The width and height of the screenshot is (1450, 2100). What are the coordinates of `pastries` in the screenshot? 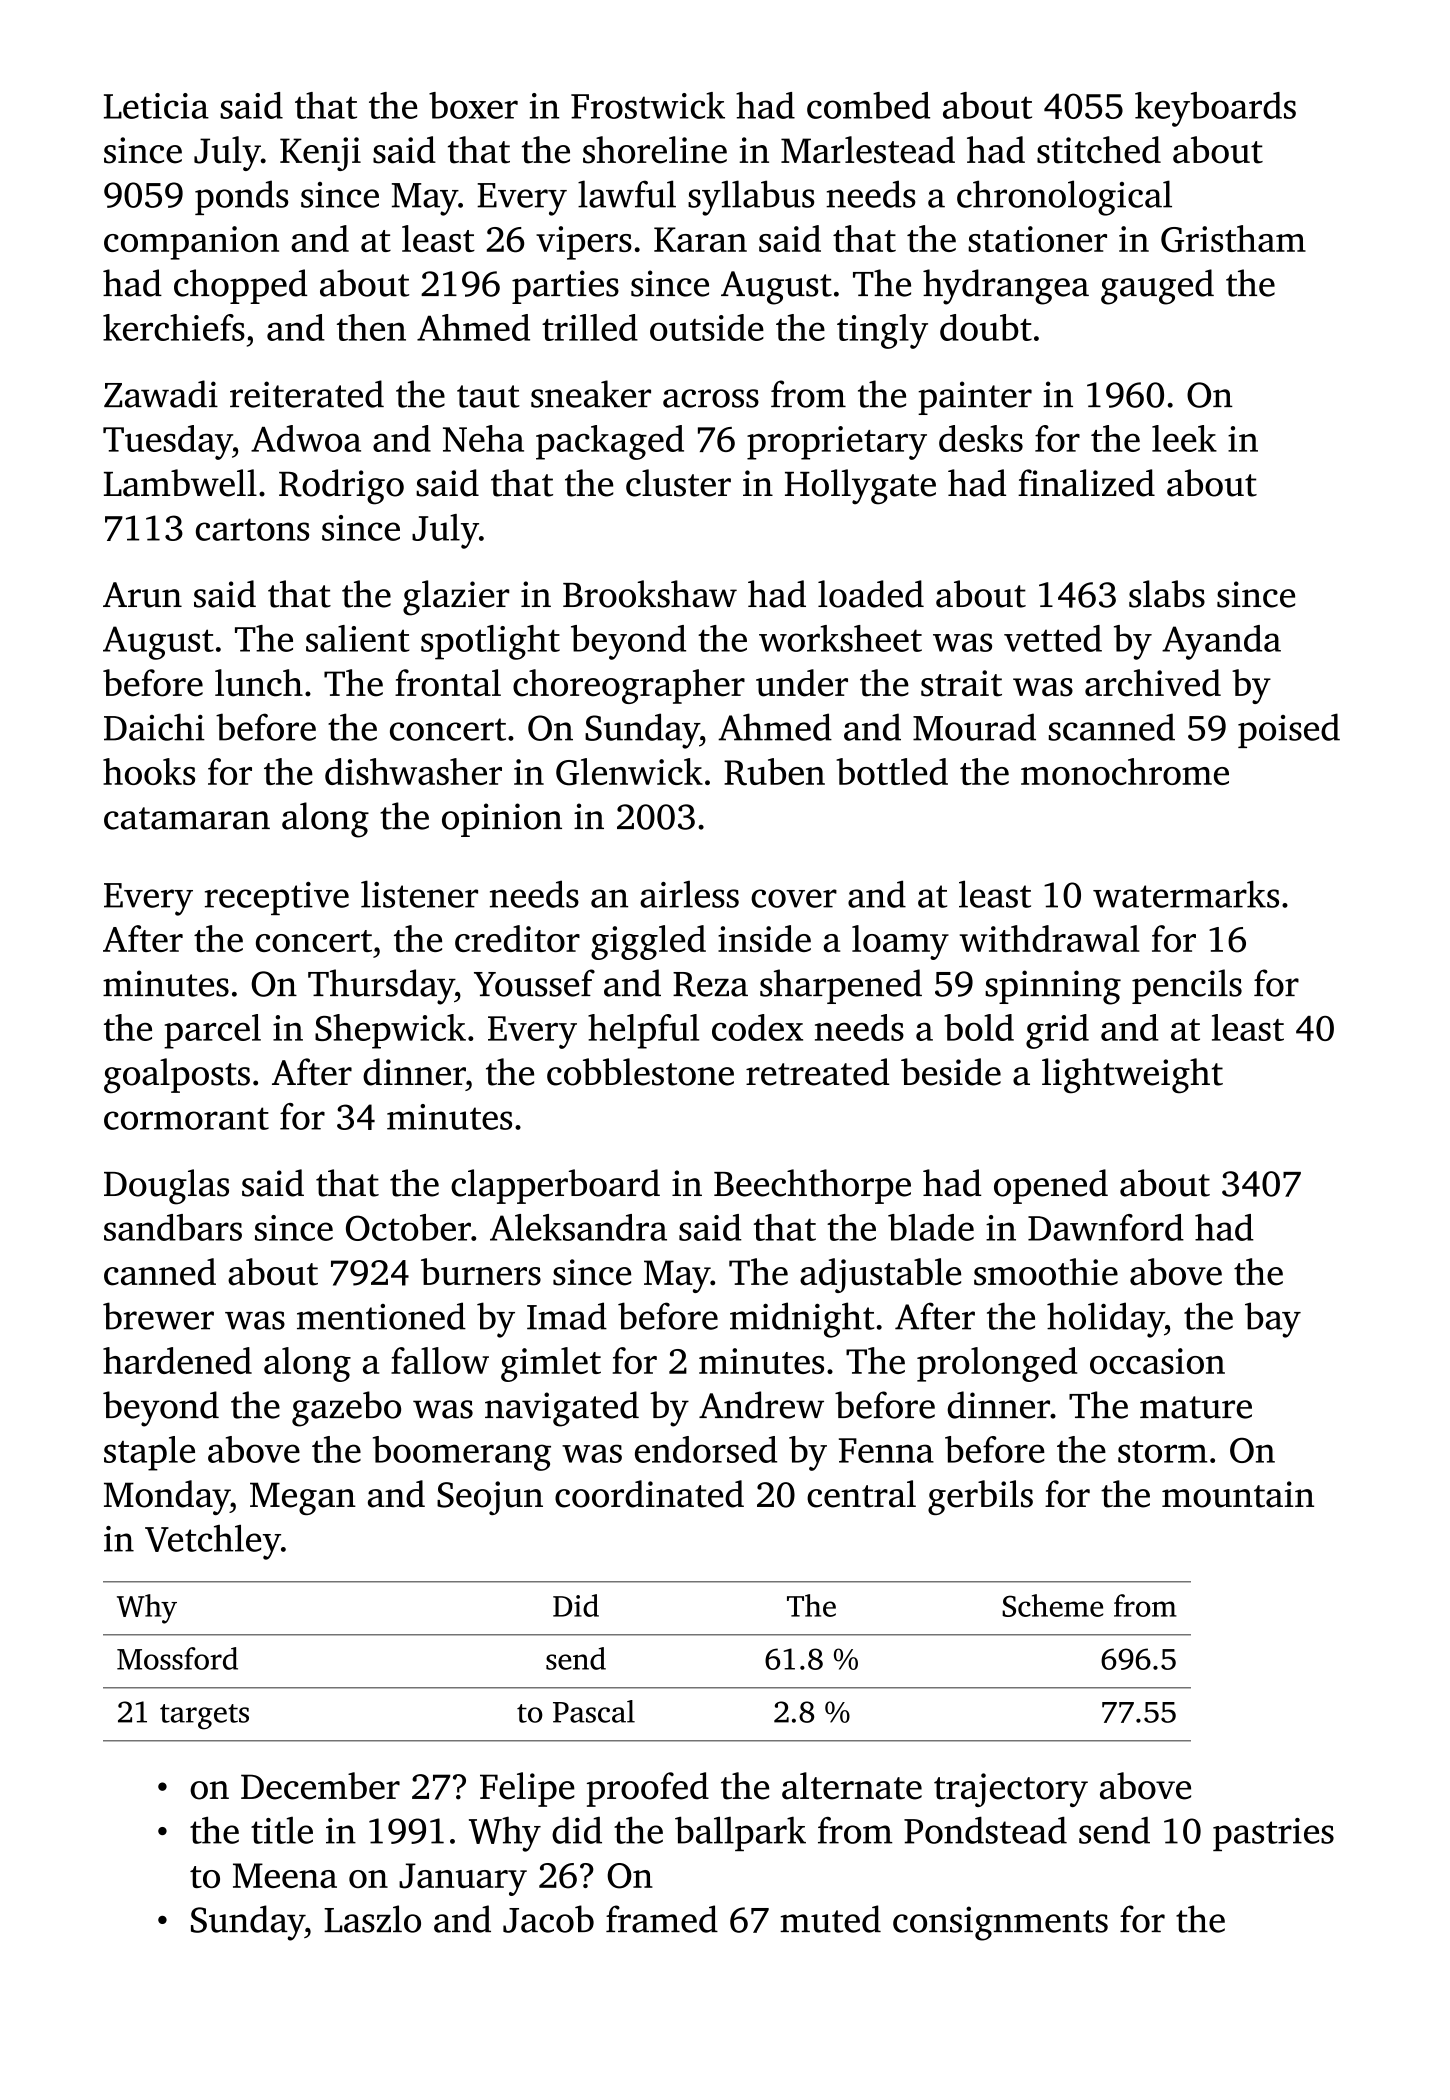 It's located at (1273, 1834).
